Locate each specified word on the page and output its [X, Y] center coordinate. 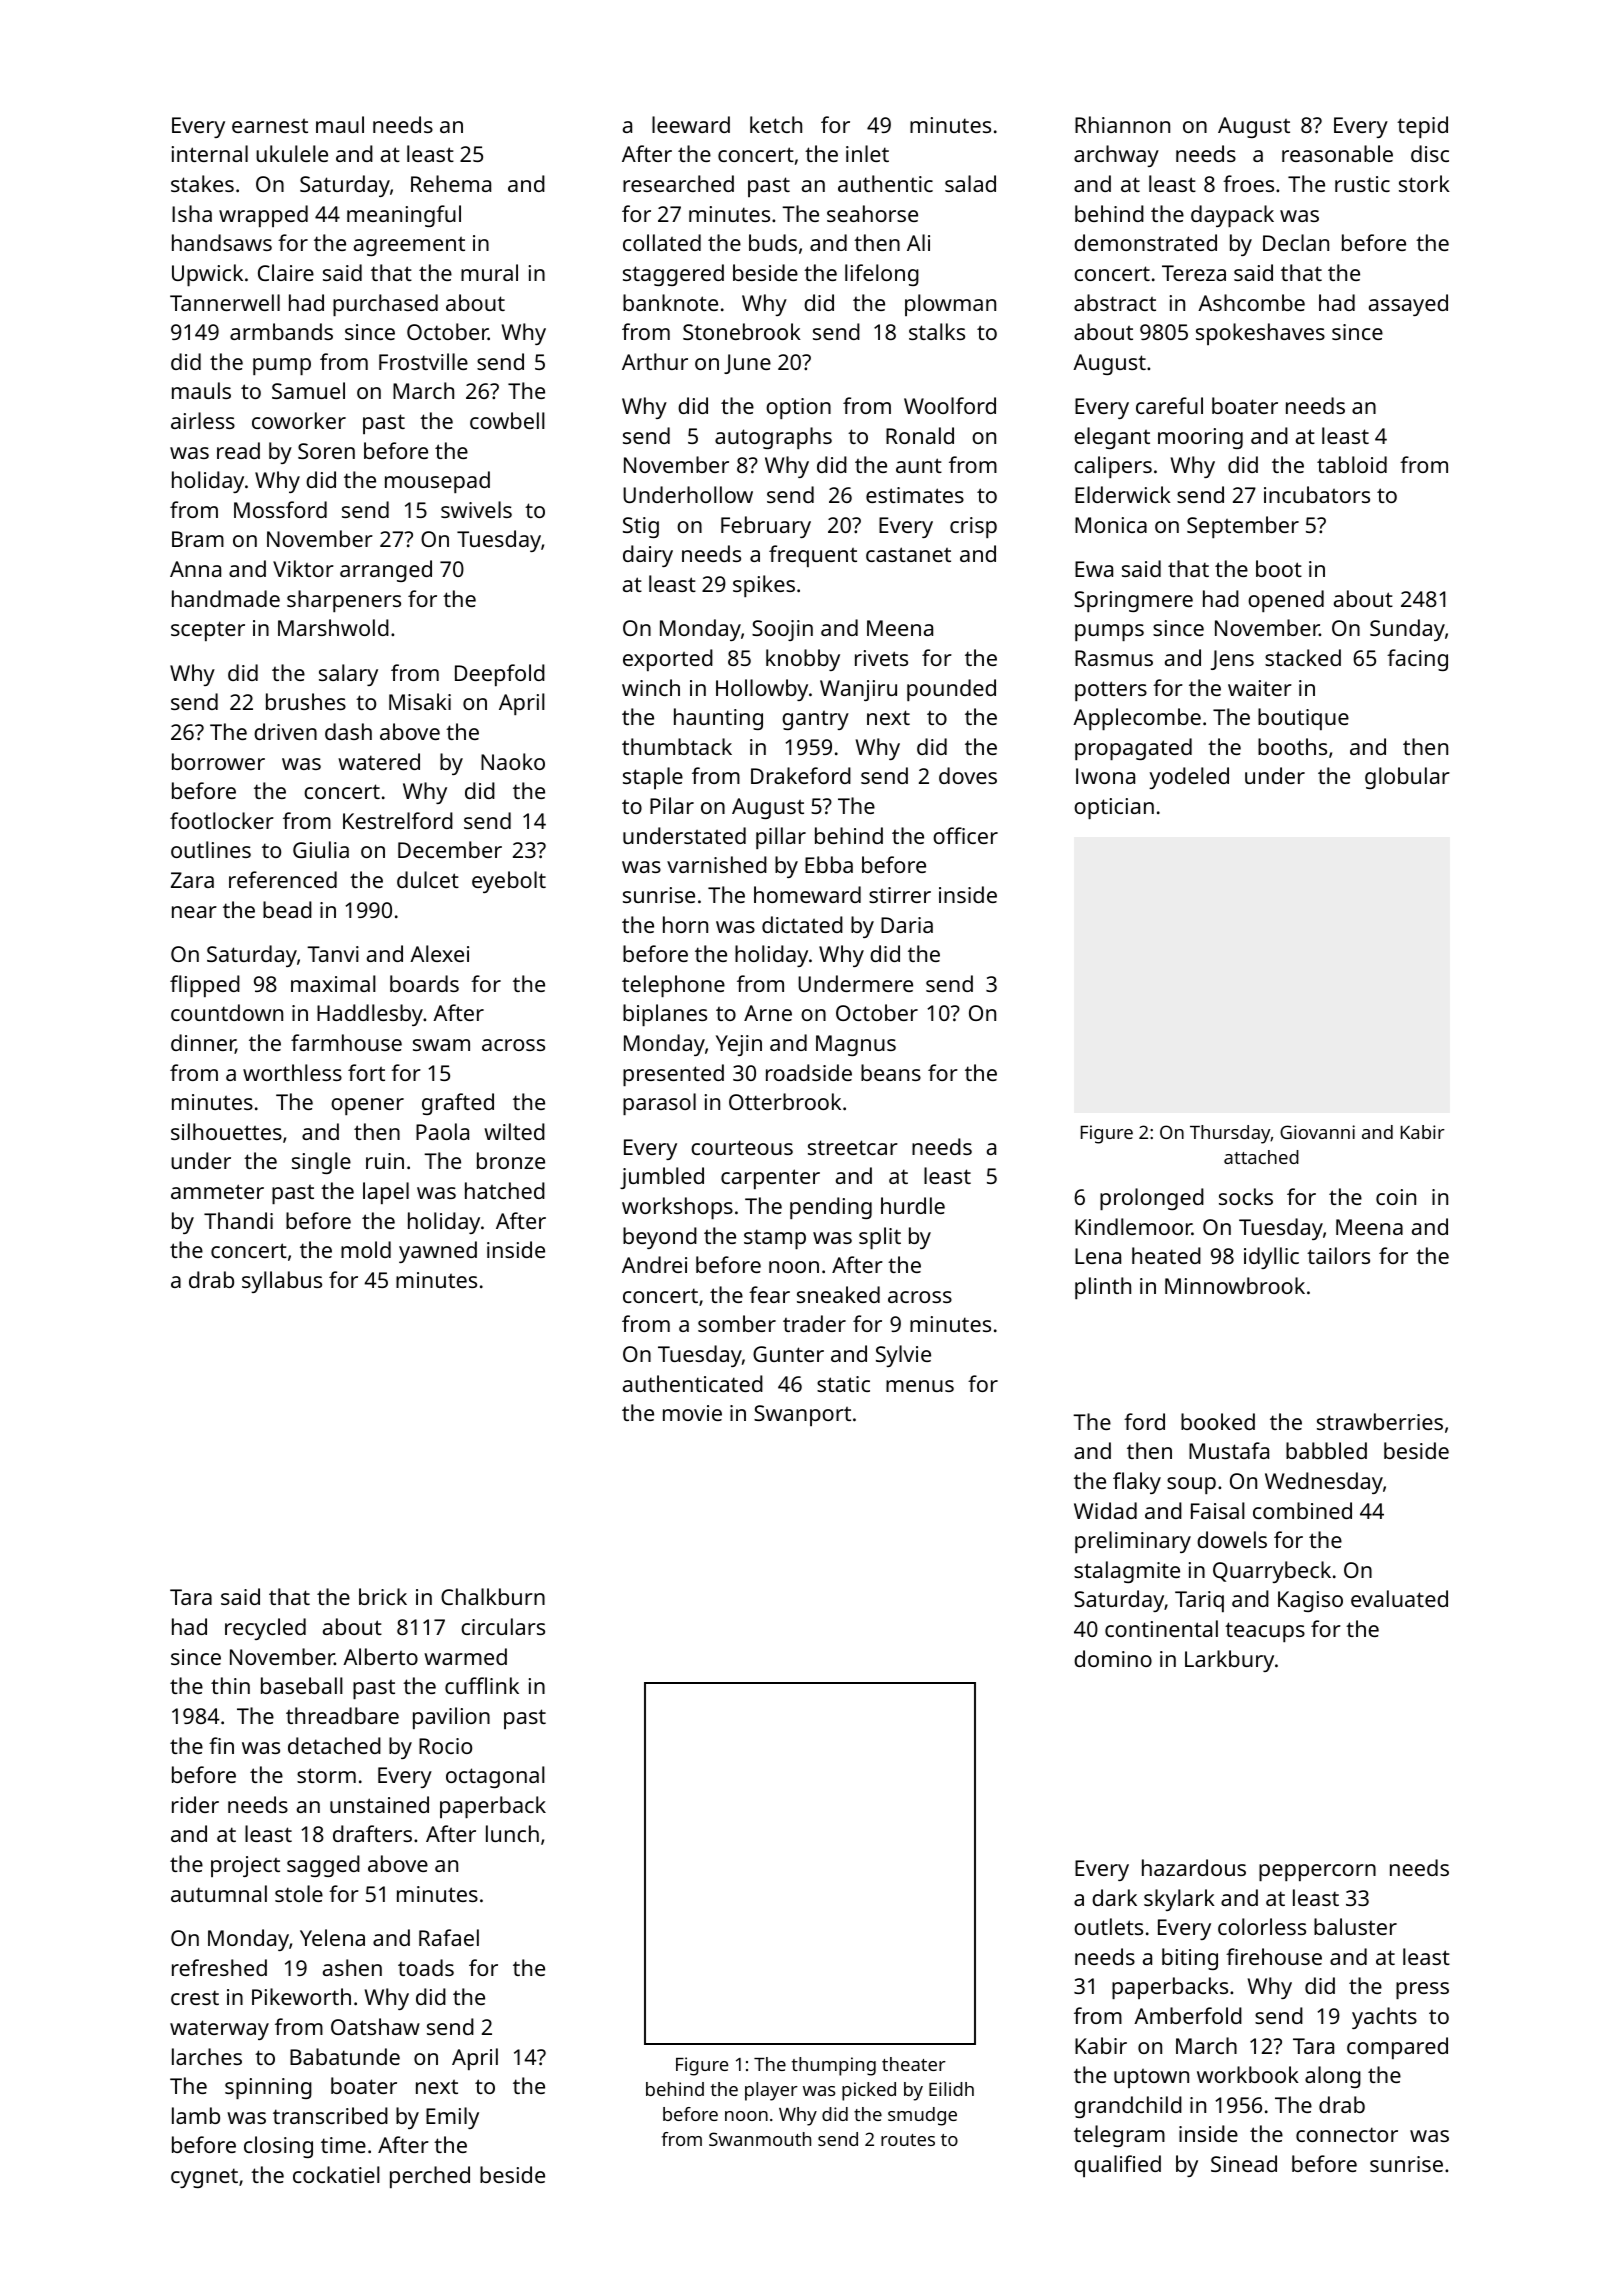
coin [1396, 1197]
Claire [286, 272]
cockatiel [336, 2174]
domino [1113, 1658]
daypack [1232, 216]
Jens [1232, 660]
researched [678, 183]
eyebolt [509, 882]
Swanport [802, 1415]
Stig [641, 527]
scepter [208, 631]
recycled [265, 1629]
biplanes [665, 1015]
